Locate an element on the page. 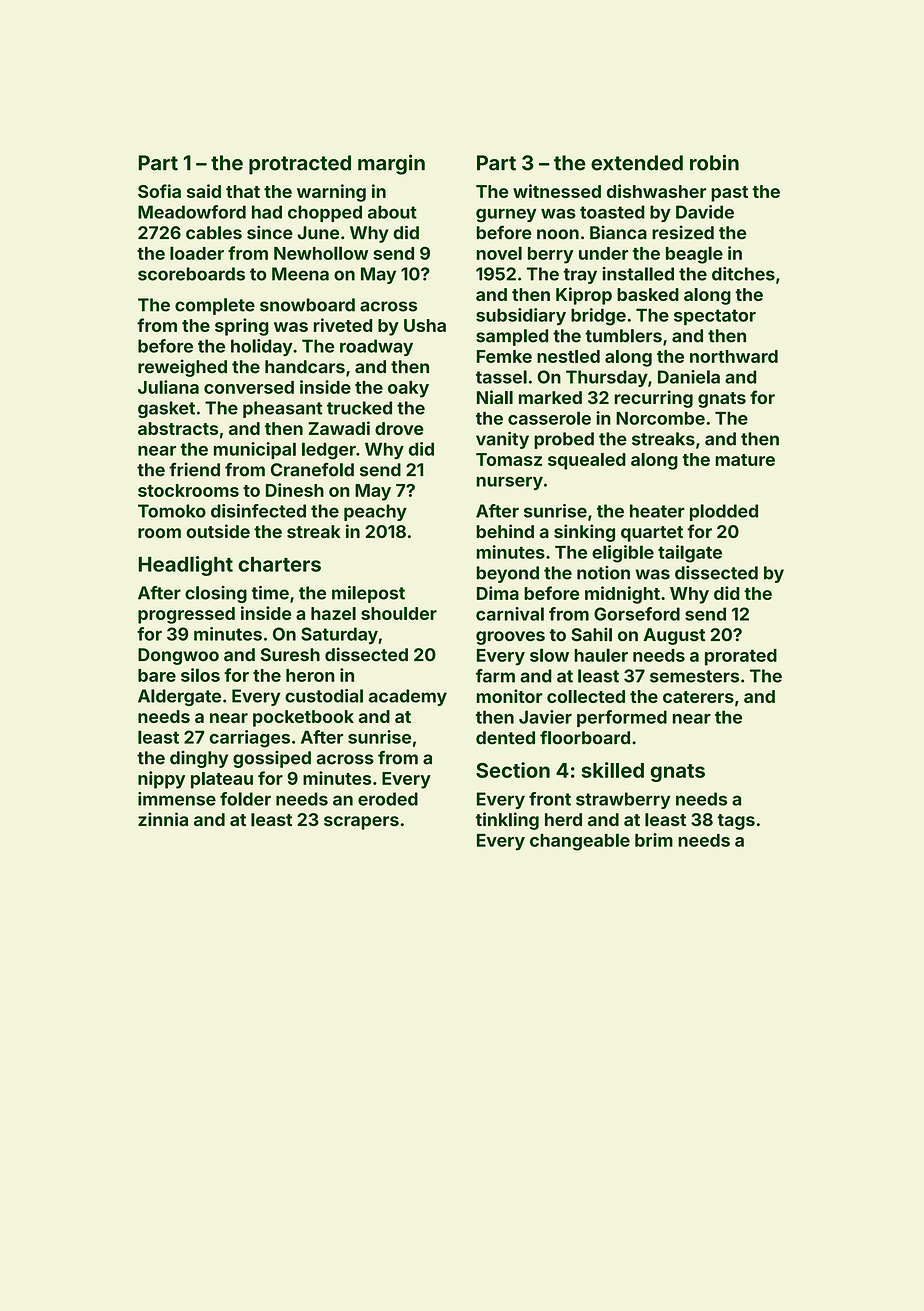  beagle is located at coordinates (694, 255).
